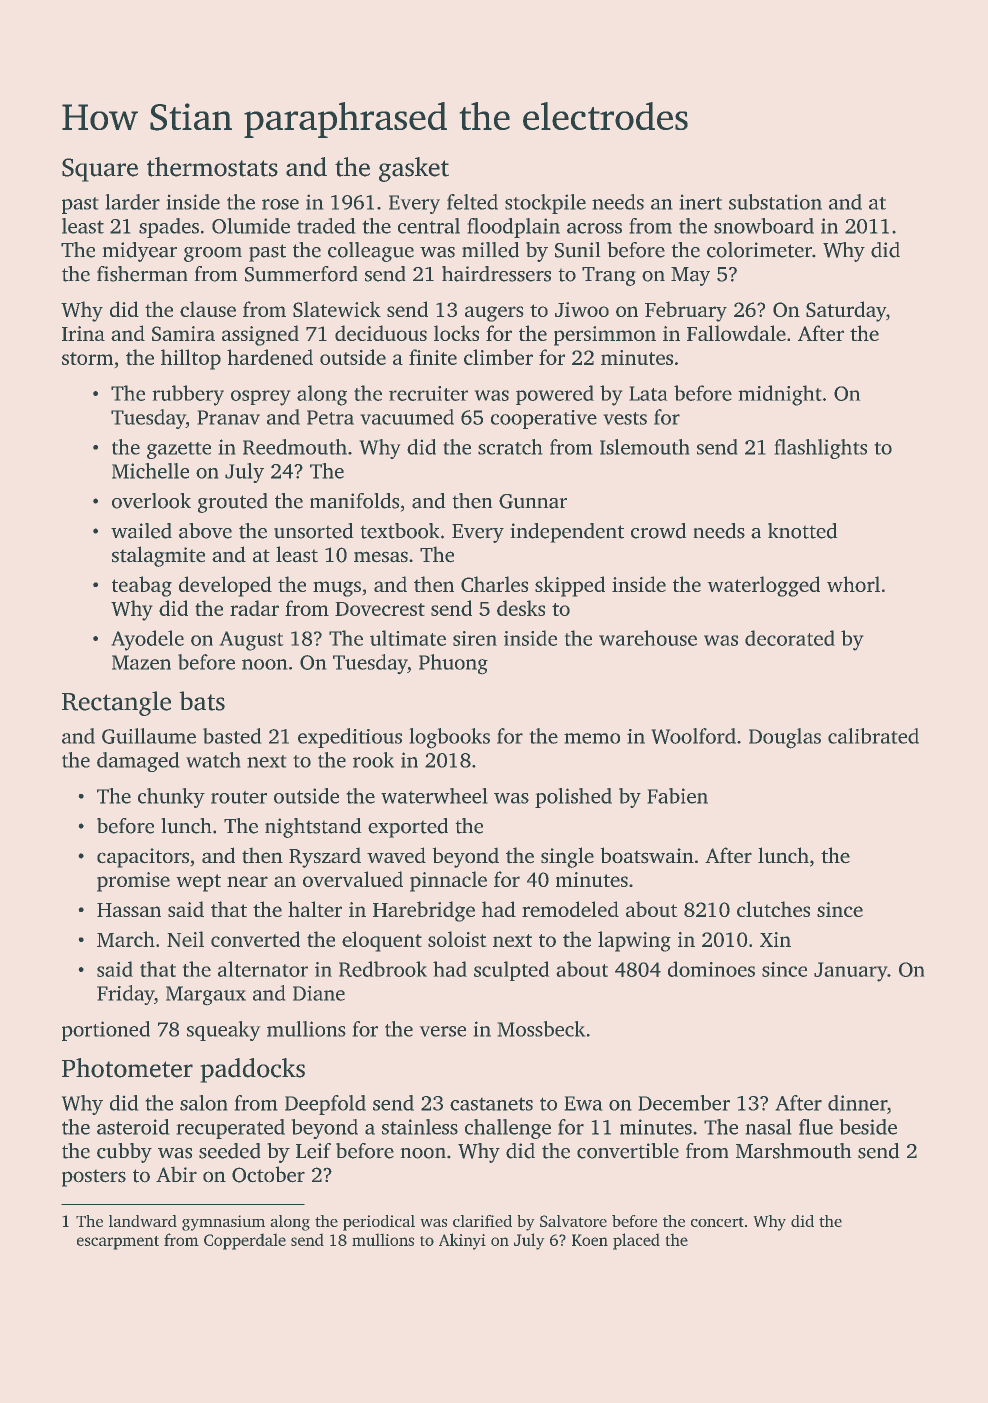 This screenshot has width=988, height=1403. What do you see at coordinates (846, 311) in the screenshot?
I see `Saturday` at bounding box center [846, 311].
